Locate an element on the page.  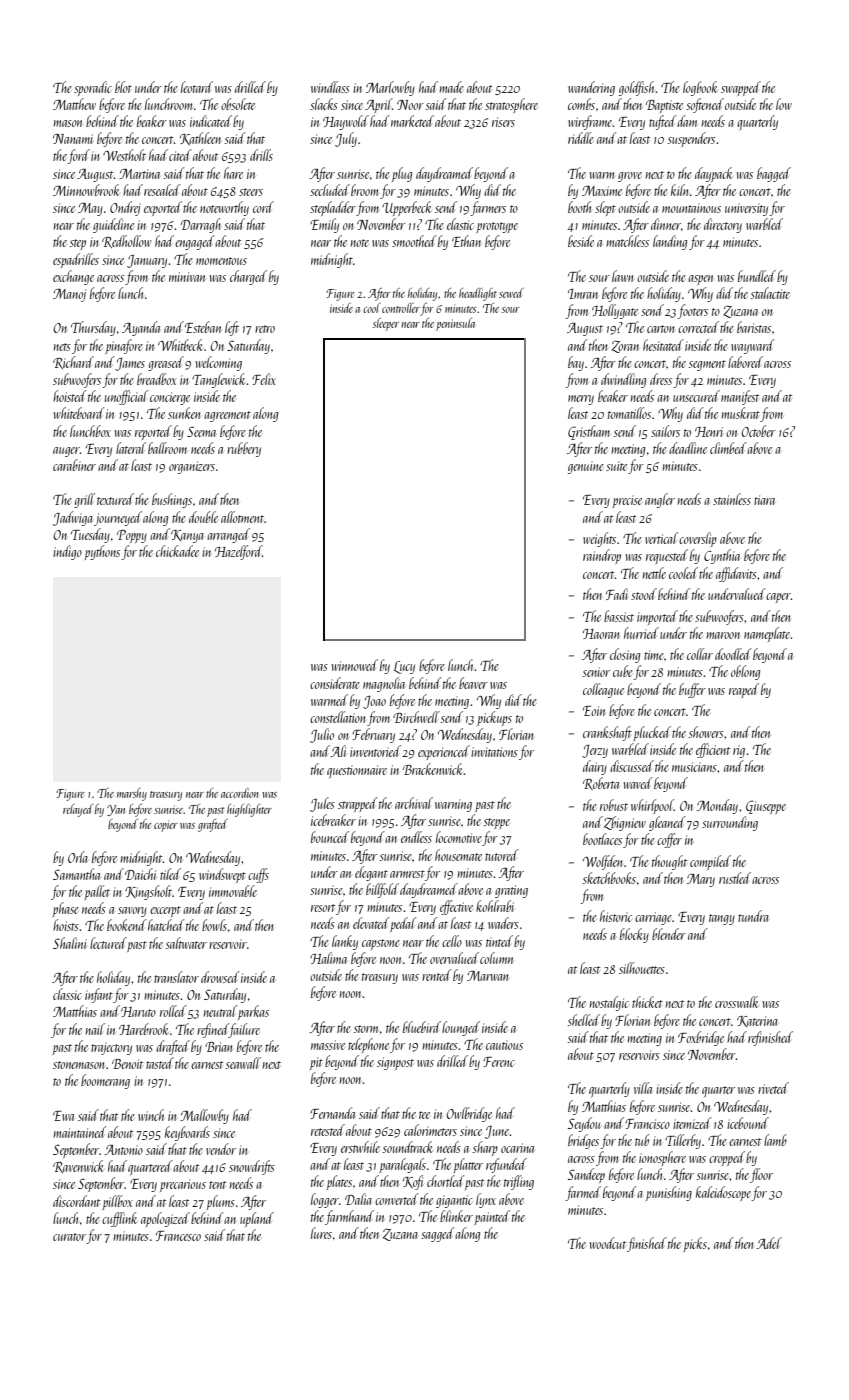
wandering is located at coordinates (591, 88).
